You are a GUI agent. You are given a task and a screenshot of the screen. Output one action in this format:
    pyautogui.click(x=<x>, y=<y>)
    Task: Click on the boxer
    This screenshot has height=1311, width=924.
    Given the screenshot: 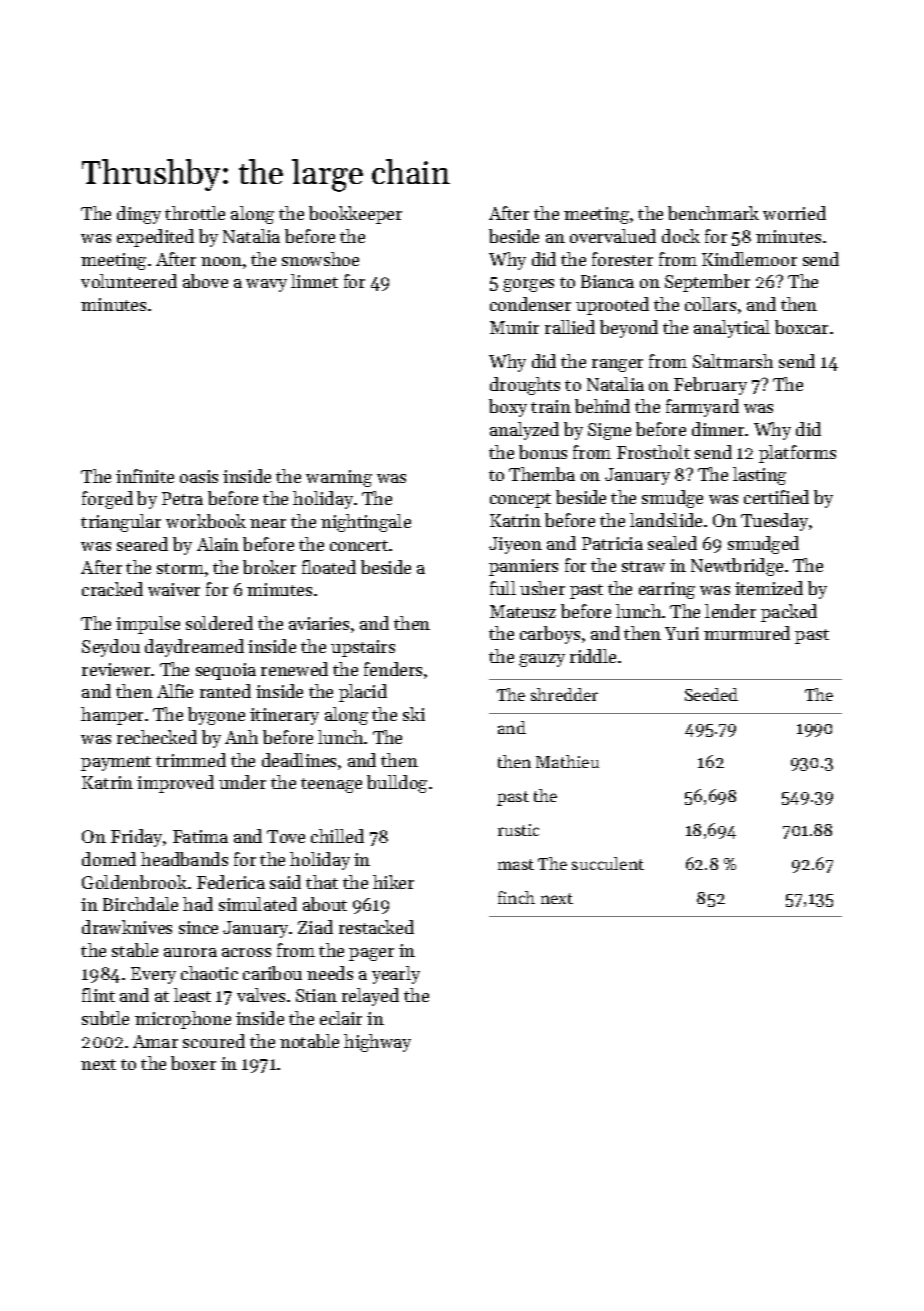 What is the action you would take?
    pyautogui.click(x=193, y=1063)
